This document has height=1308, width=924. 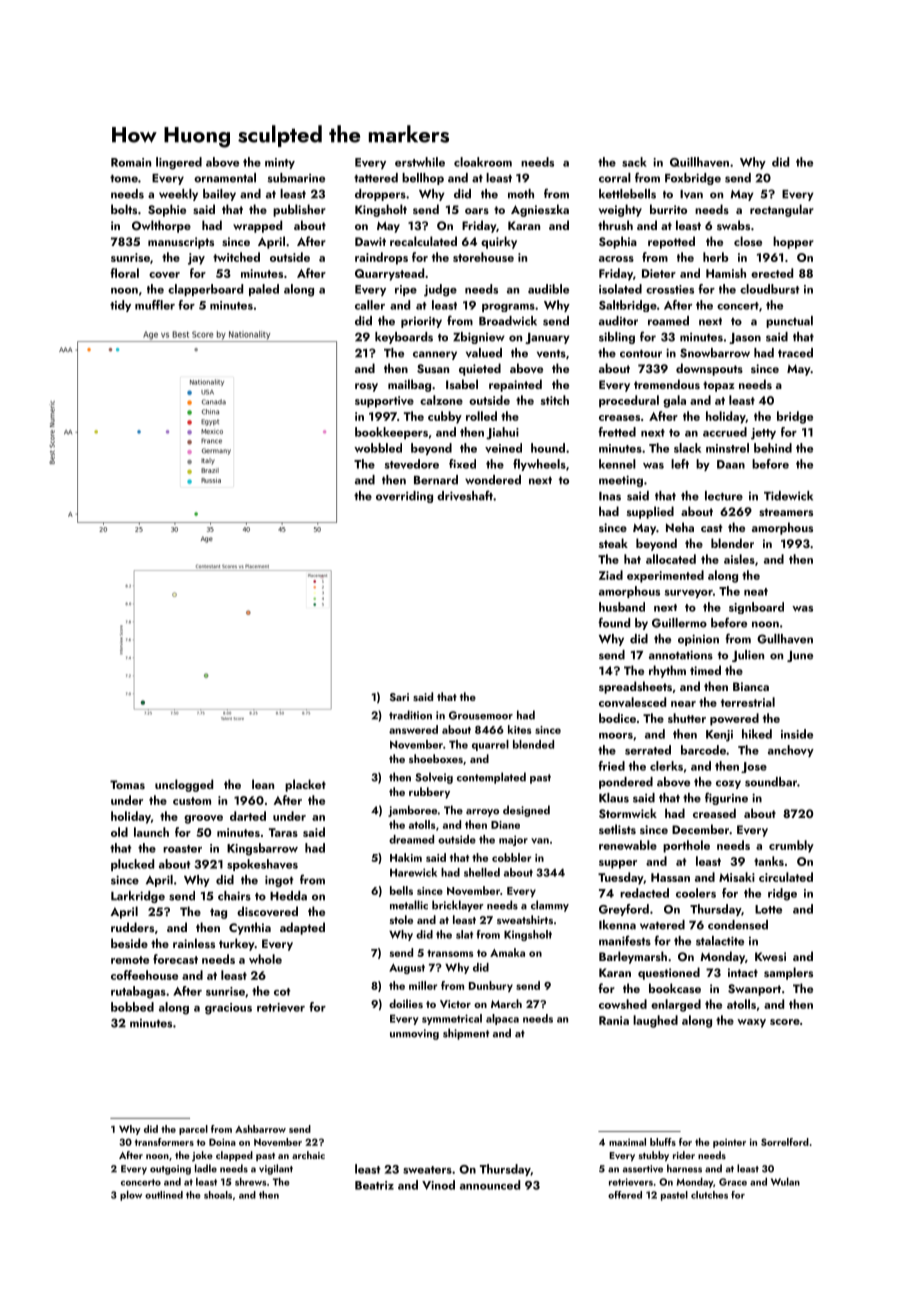 What do you see at coordinates (138, 992) in the document?
I see `rutabagas` at bounding box center [138, 992].
